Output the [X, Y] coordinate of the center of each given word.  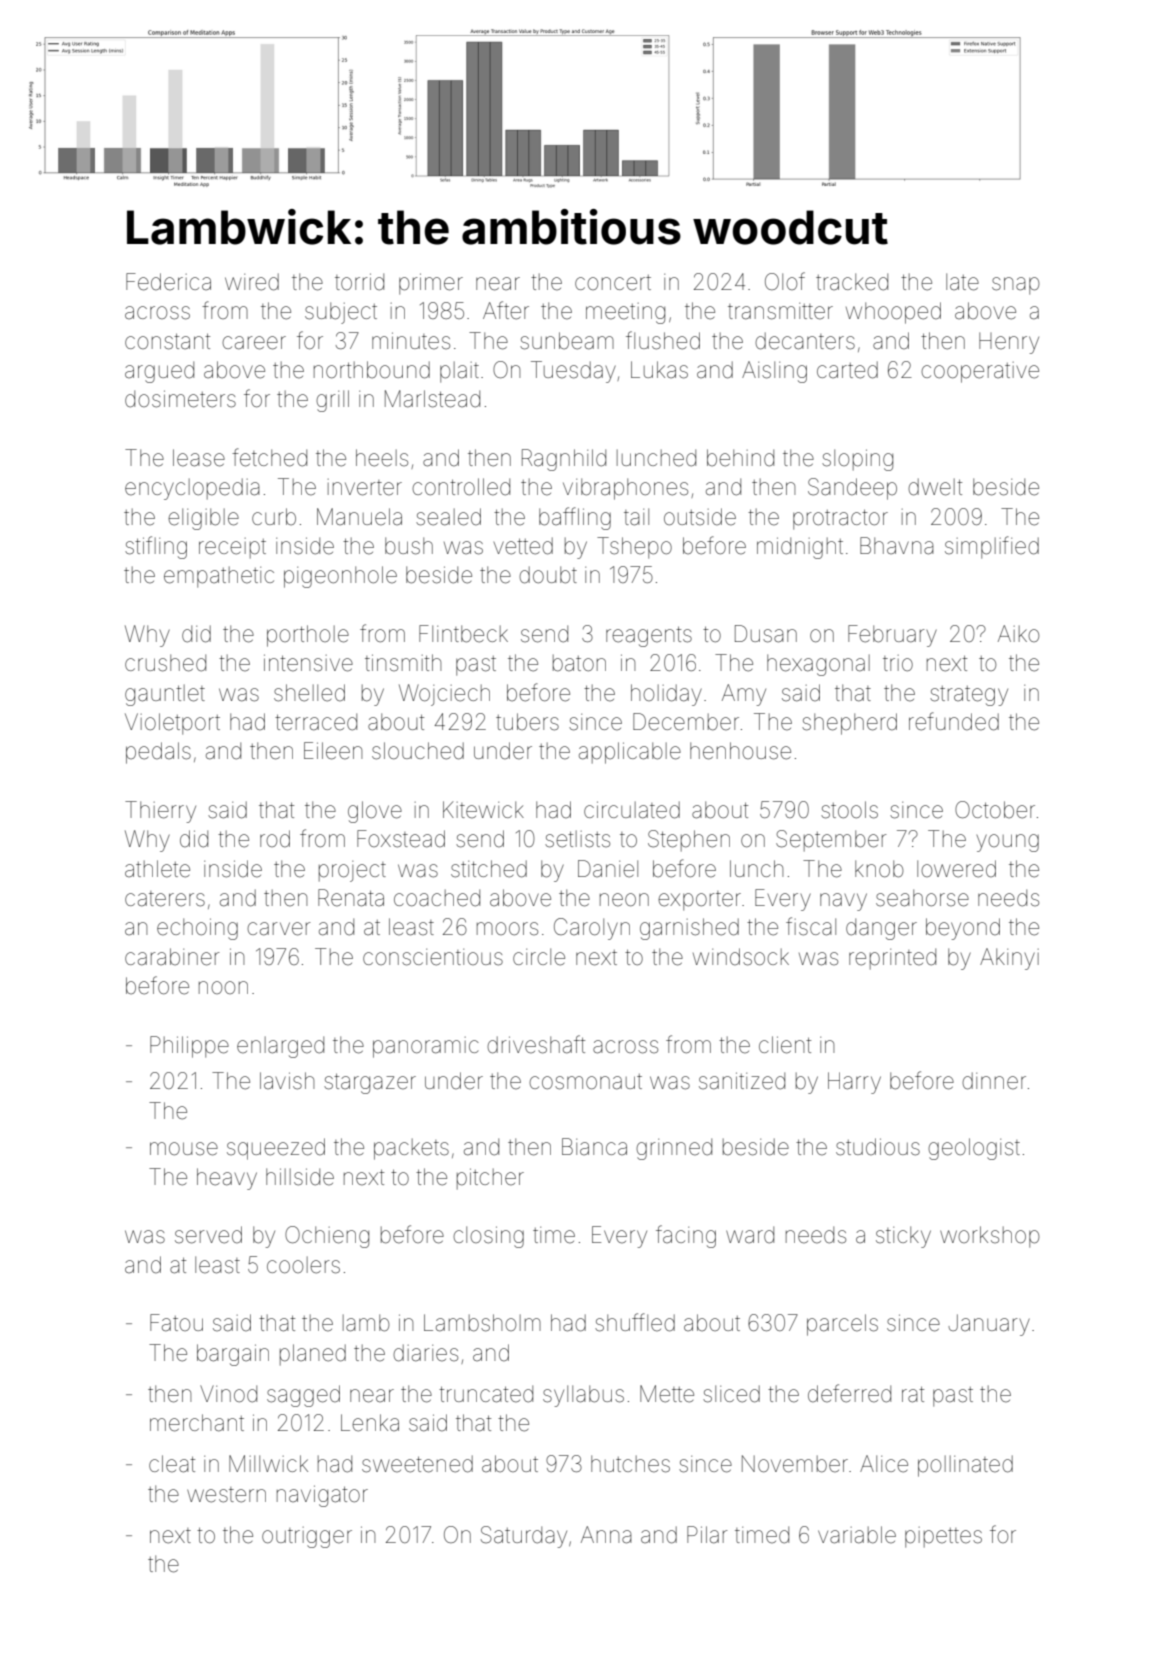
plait [459, 372]
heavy [227, 1179]
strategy [969, 696]
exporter [699, 901]
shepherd [849, 724]
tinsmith [403, 662]
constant [167, 342]
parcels [842, 1325]
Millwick [268, 1463]
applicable [630, 753]
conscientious [433, 957]
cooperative [980, 372]
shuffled [635, 1322]
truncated [486, 1394]
